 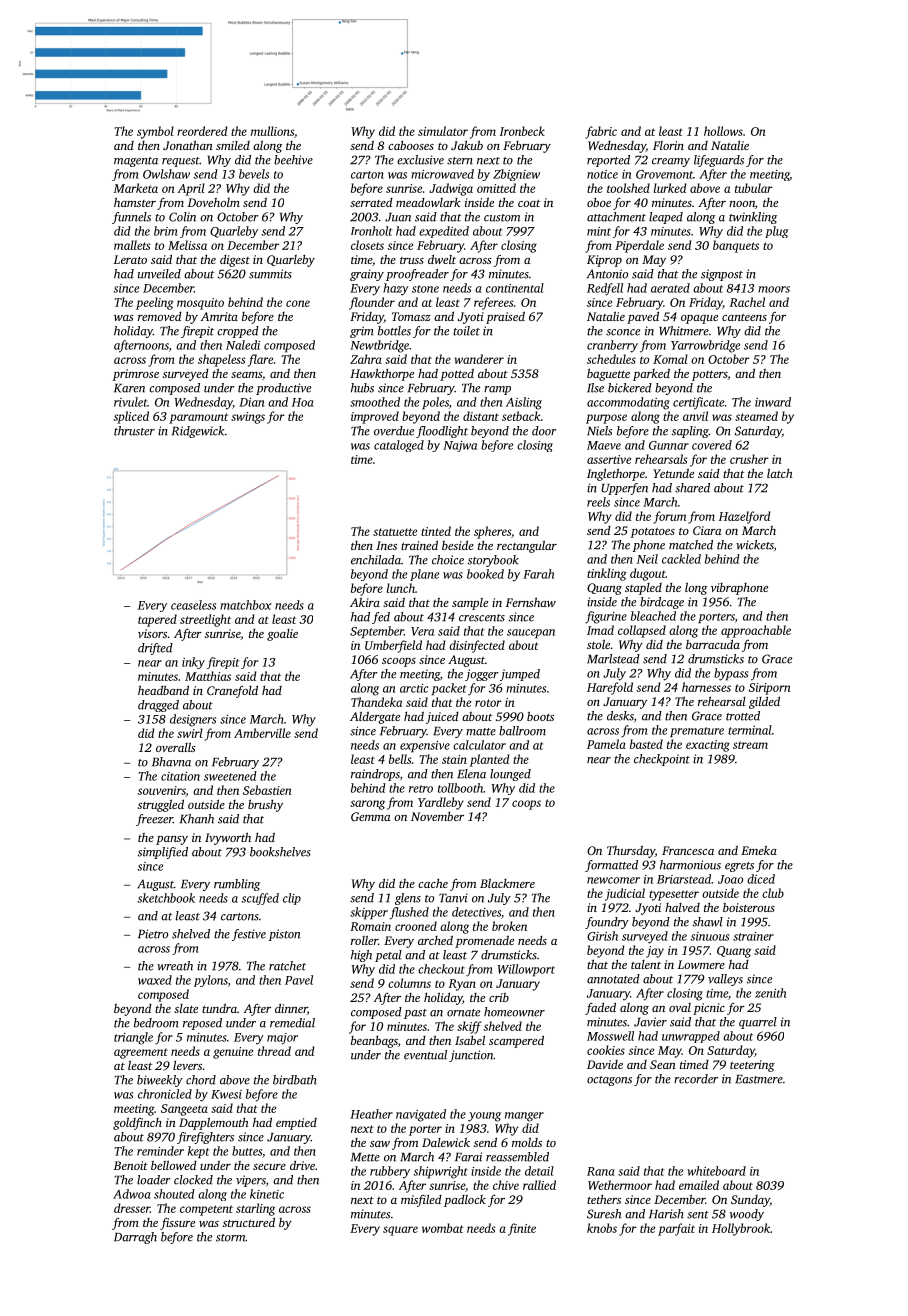 What do you see at coordinates (155, 649) in the screenshot?
I see `drifted` at bounding box center [155, 649].
